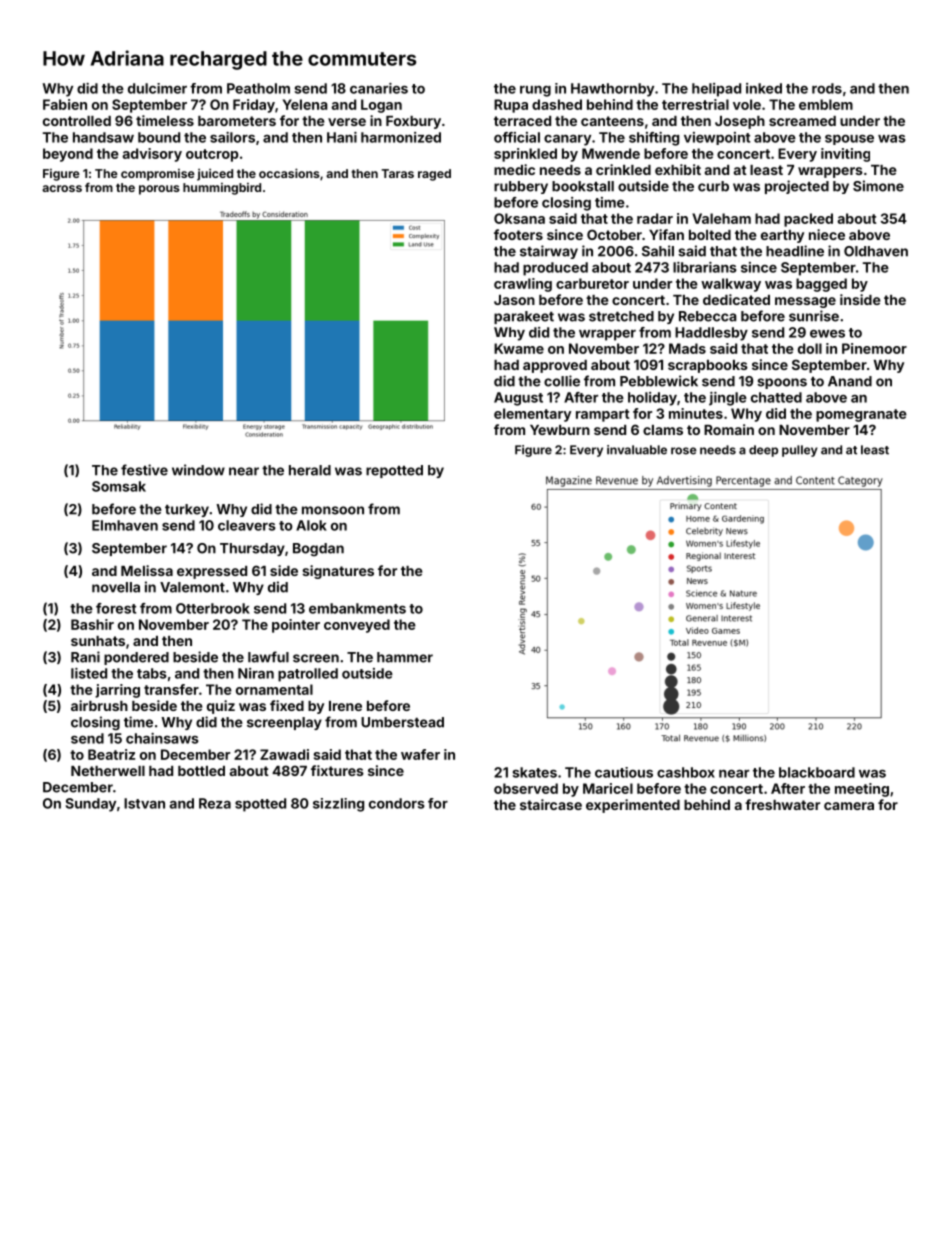 The height and width of the document is (1233, 952). What do you see at coordinates (797, 187) in the document?
I see `projected` at bounding box center [797, 187].
